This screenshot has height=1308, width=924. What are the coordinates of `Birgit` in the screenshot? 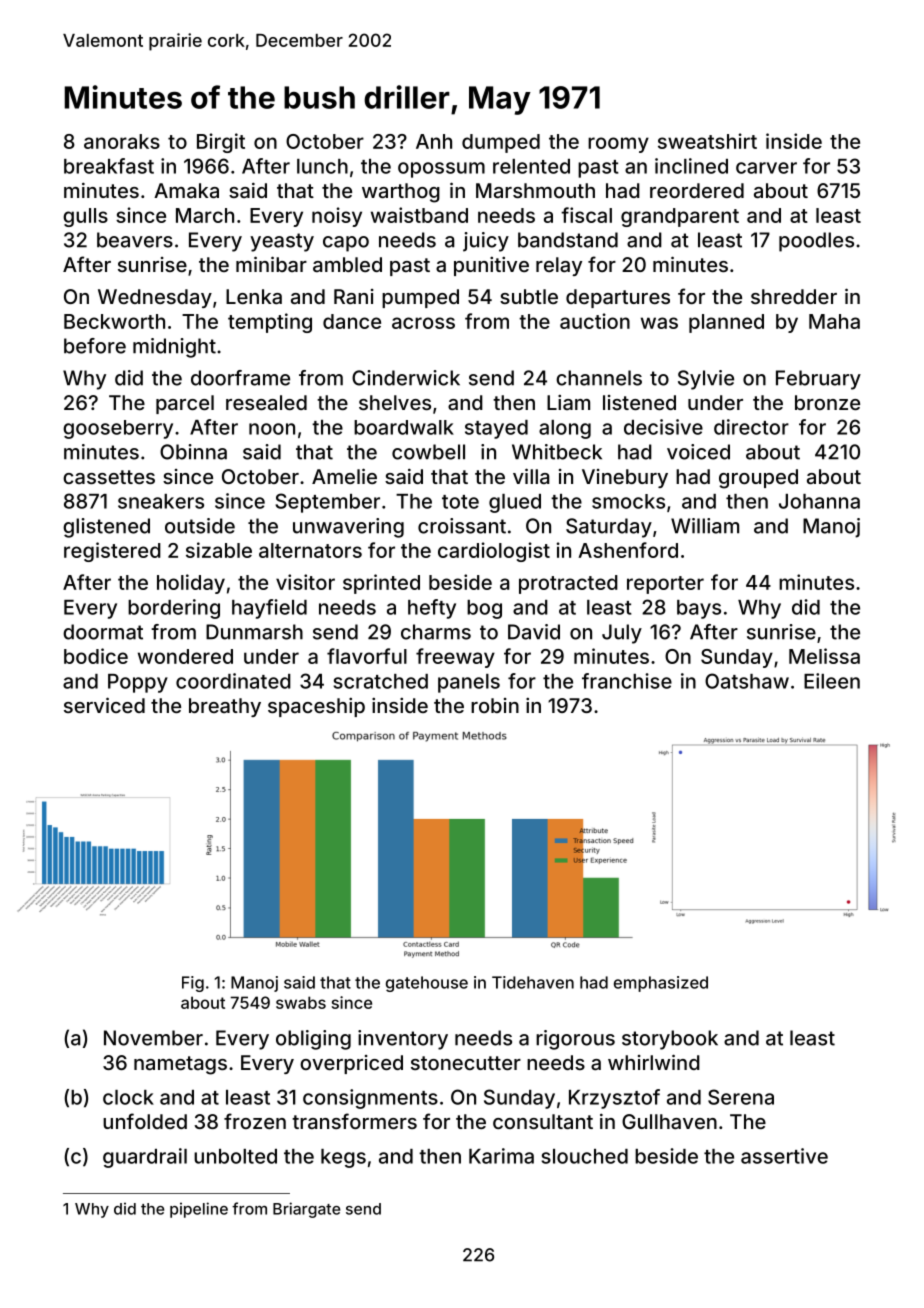 It's located at (221, 143).
